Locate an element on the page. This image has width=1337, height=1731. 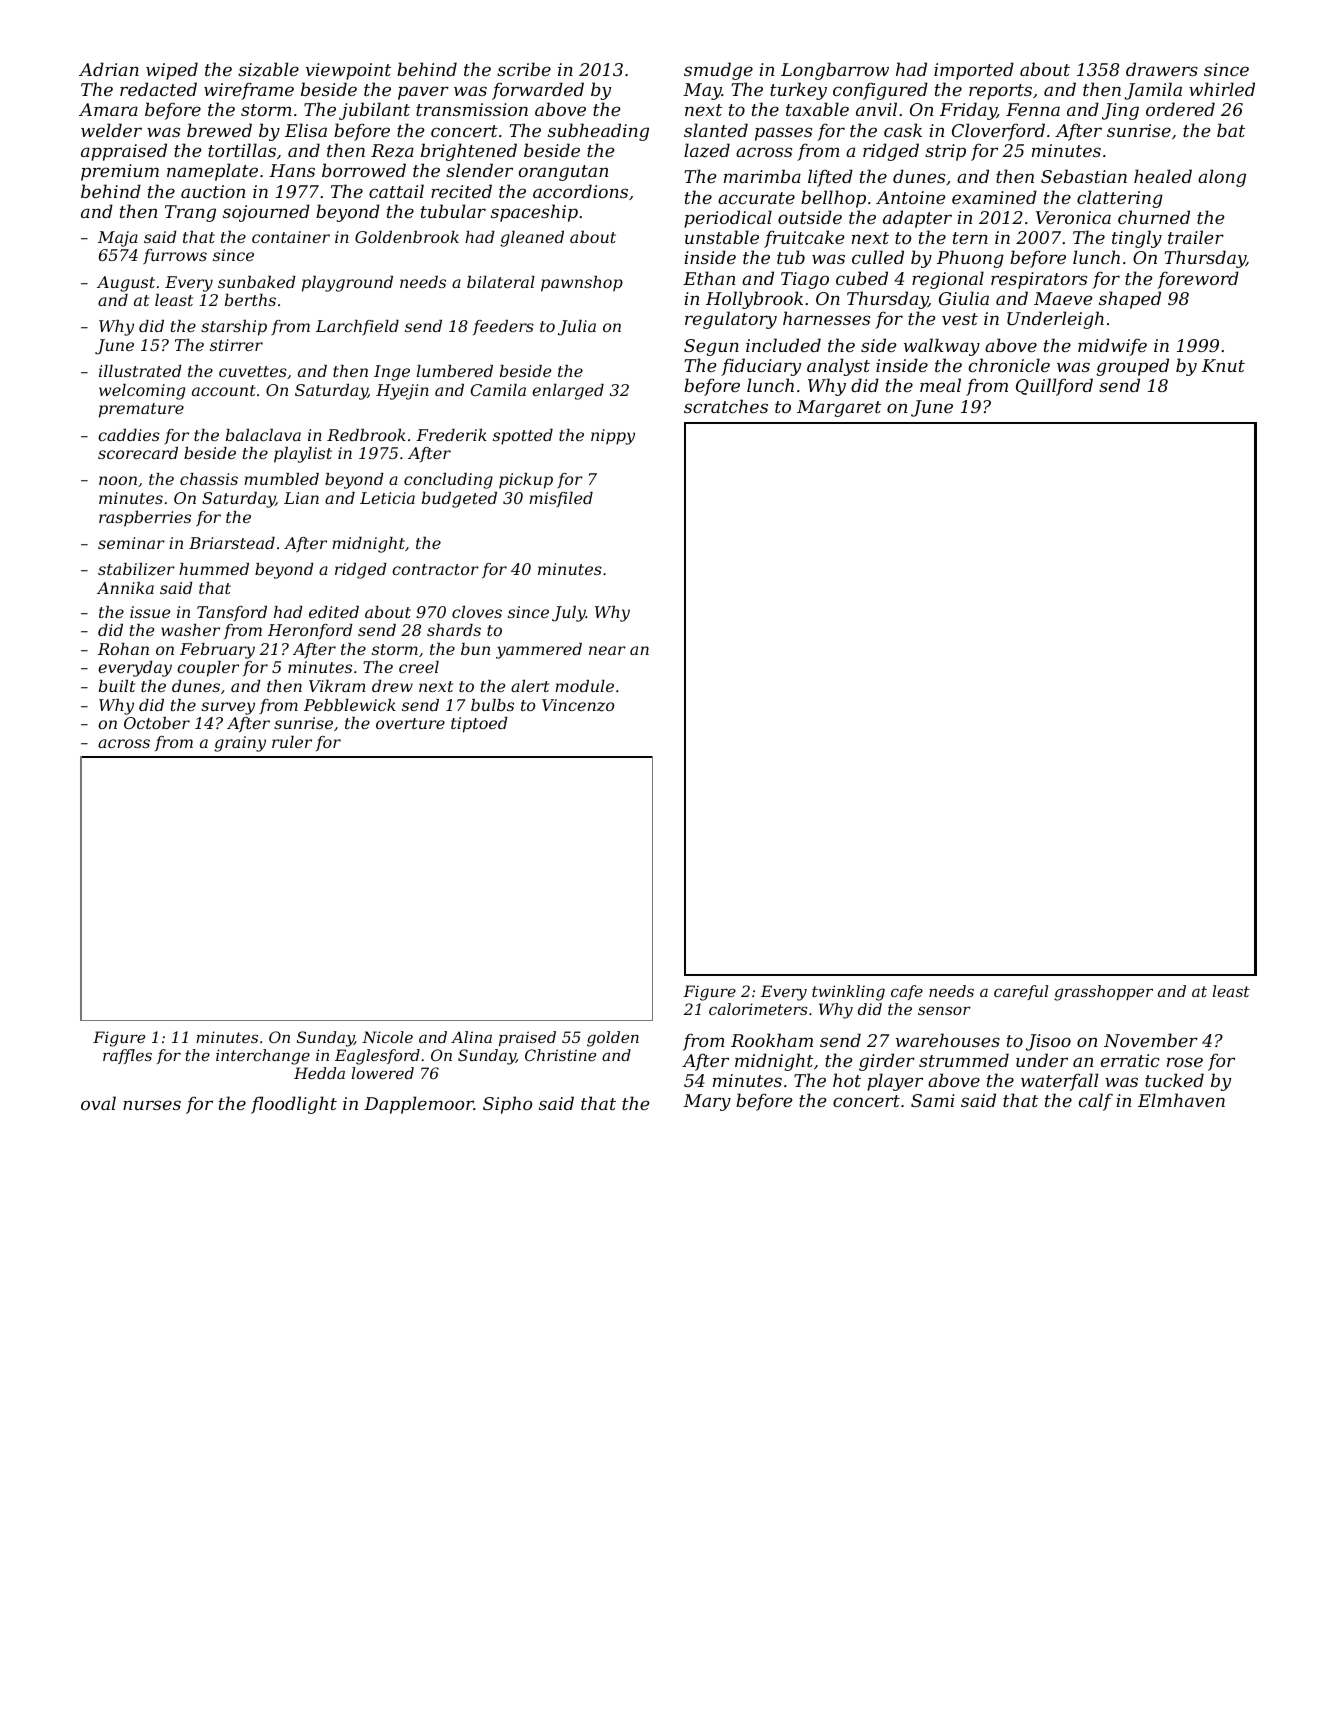
Vincenzo is located at coordinates (578, 705).
